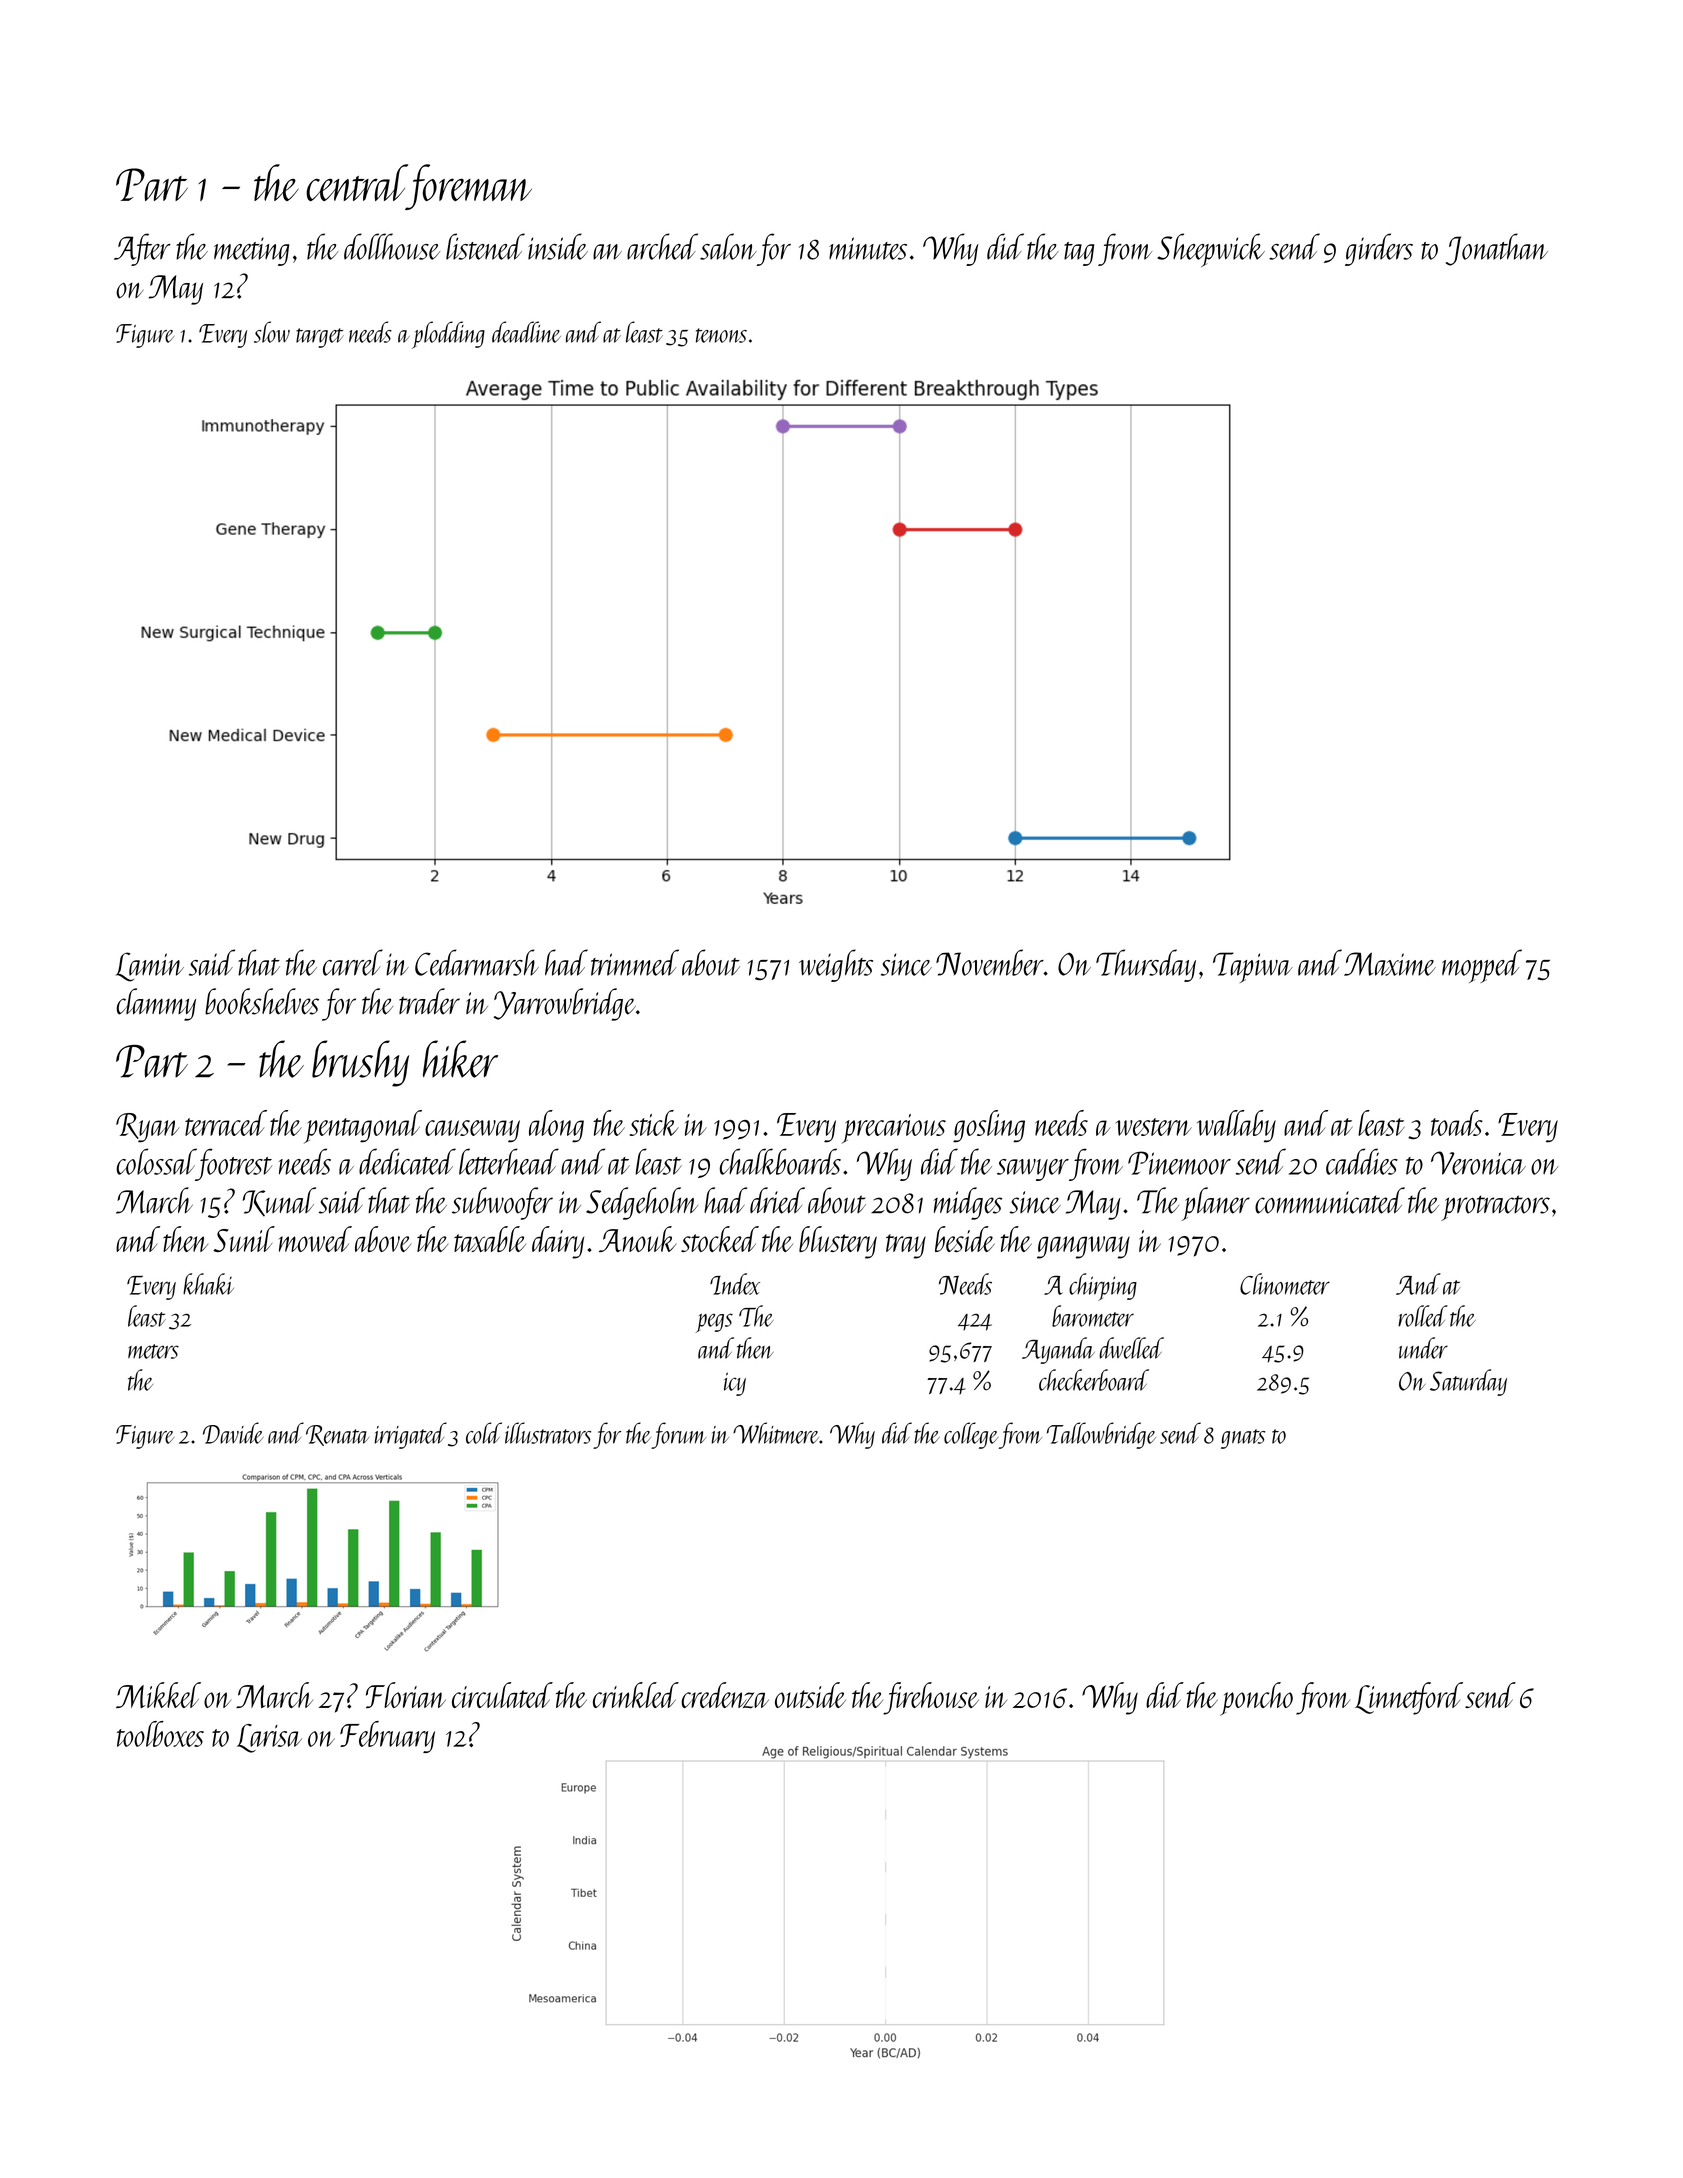 This screenshot has width=1683, height=2178. What do you see at coordinates (780, 1161) in the screenshot?
I see `chalkboards` at bounding box center [780, 1161].
